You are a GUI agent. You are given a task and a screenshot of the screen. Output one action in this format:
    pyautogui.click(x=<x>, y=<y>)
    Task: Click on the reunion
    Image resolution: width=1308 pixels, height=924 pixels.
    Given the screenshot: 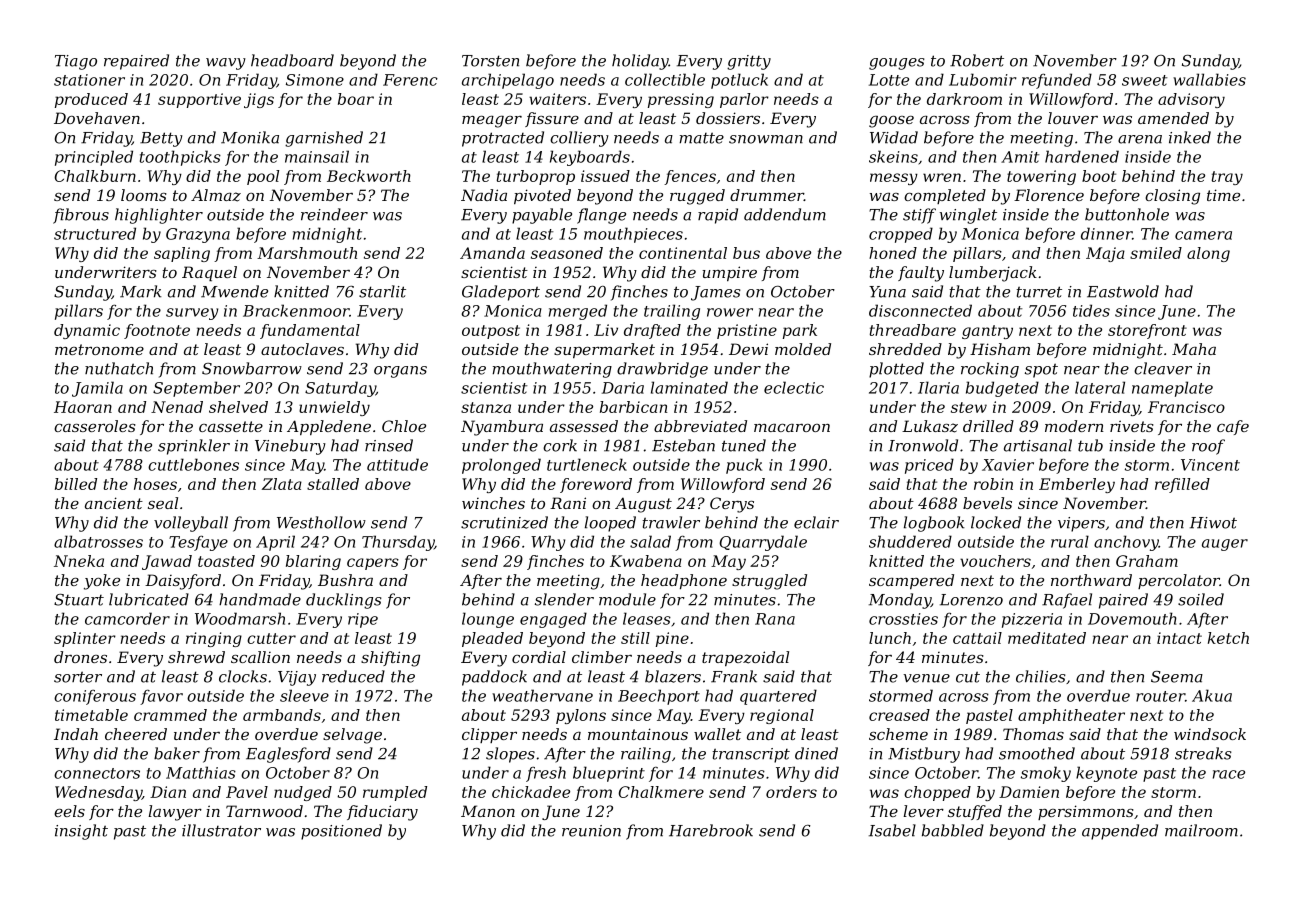 What is the action you would take?
    pyautogui.click(x=591, y=831)
